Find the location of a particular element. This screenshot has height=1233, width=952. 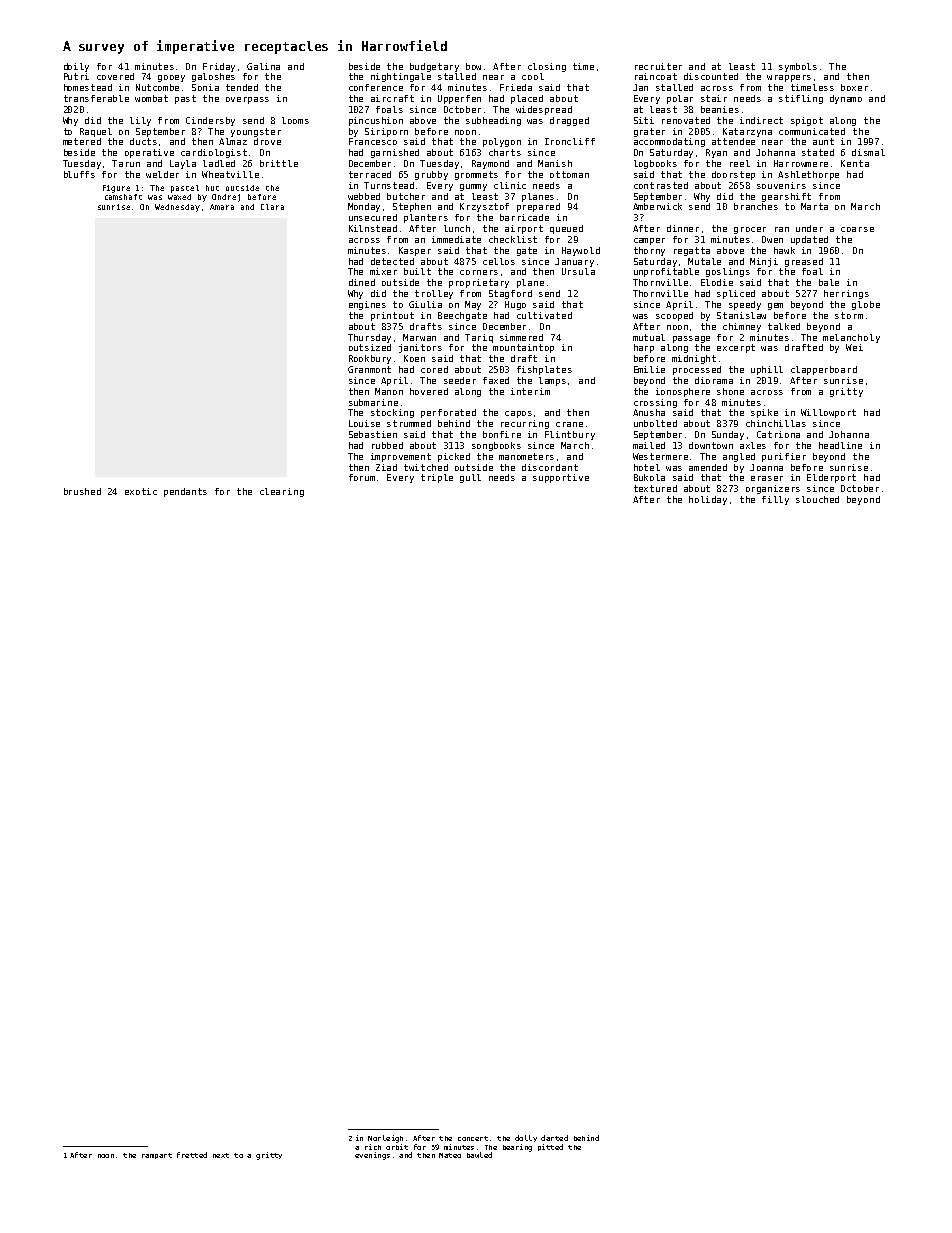

rampart is located at coordinates (157, 1156).
